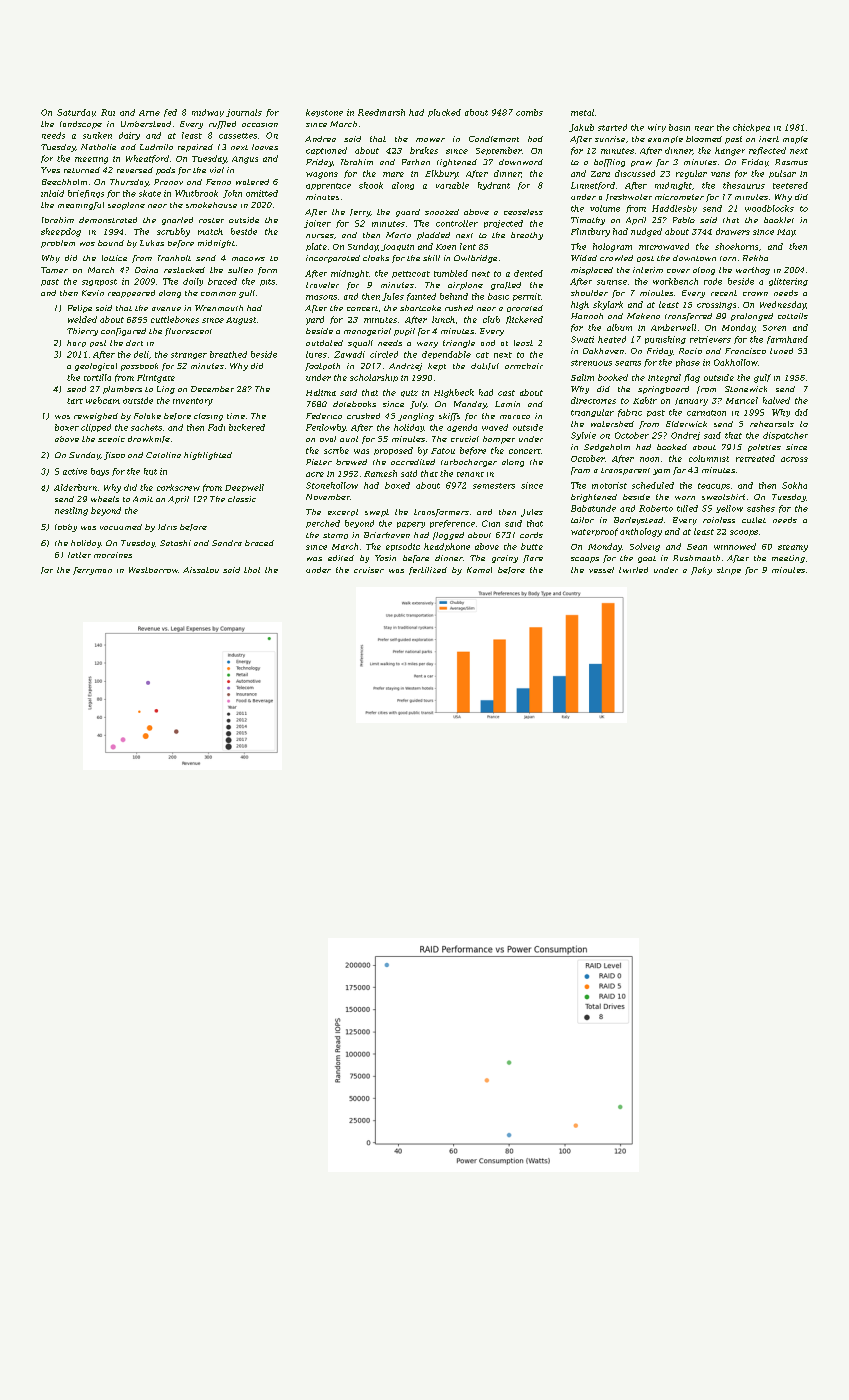 The height and width of the page is (1400, 849). I want to click on Pablo, so click(684, 220).
